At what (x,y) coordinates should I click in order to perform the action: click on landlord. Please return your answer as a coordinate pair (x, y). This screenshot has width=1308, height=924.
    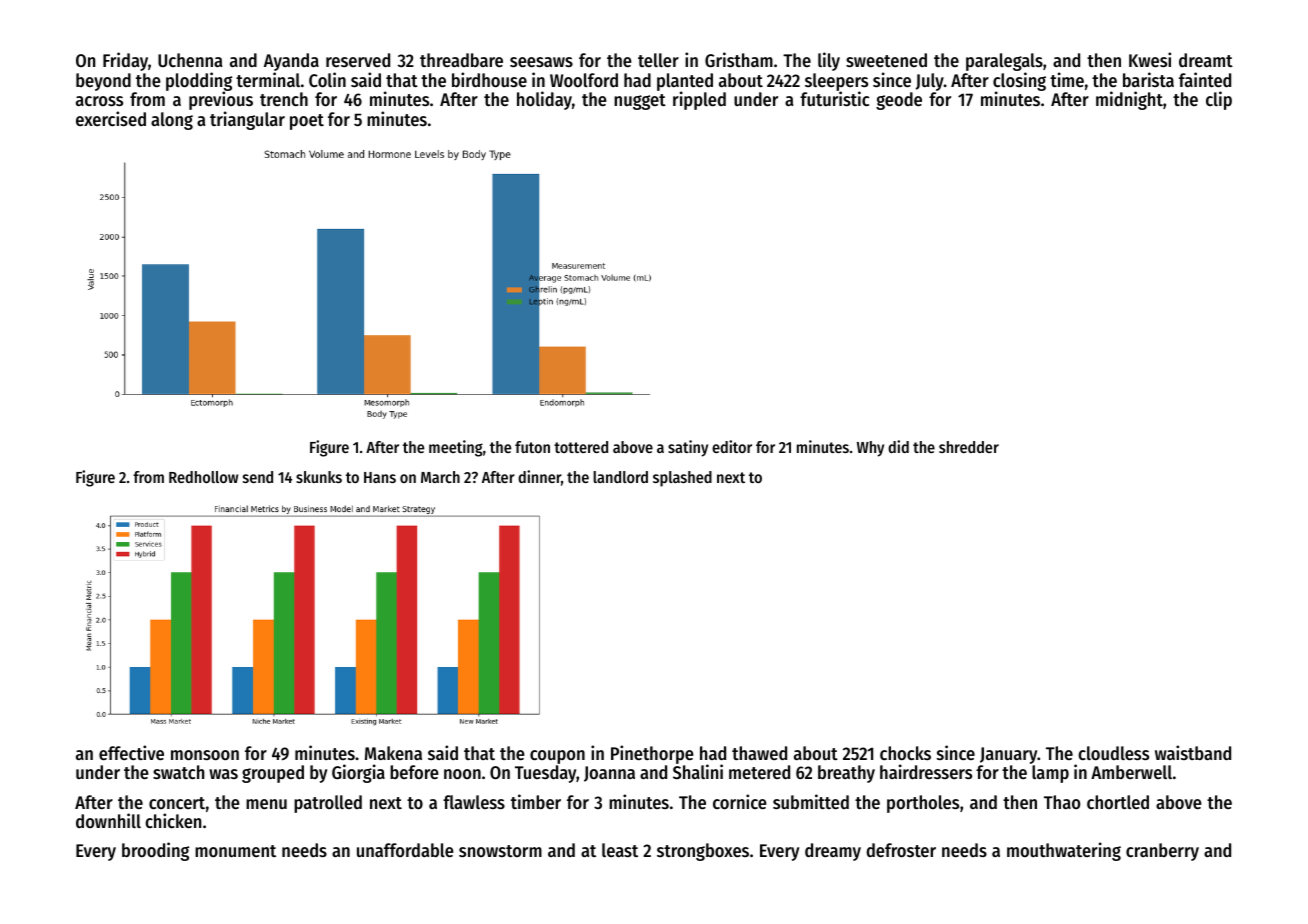
    Looking at the image, I should click on (620, 477).
